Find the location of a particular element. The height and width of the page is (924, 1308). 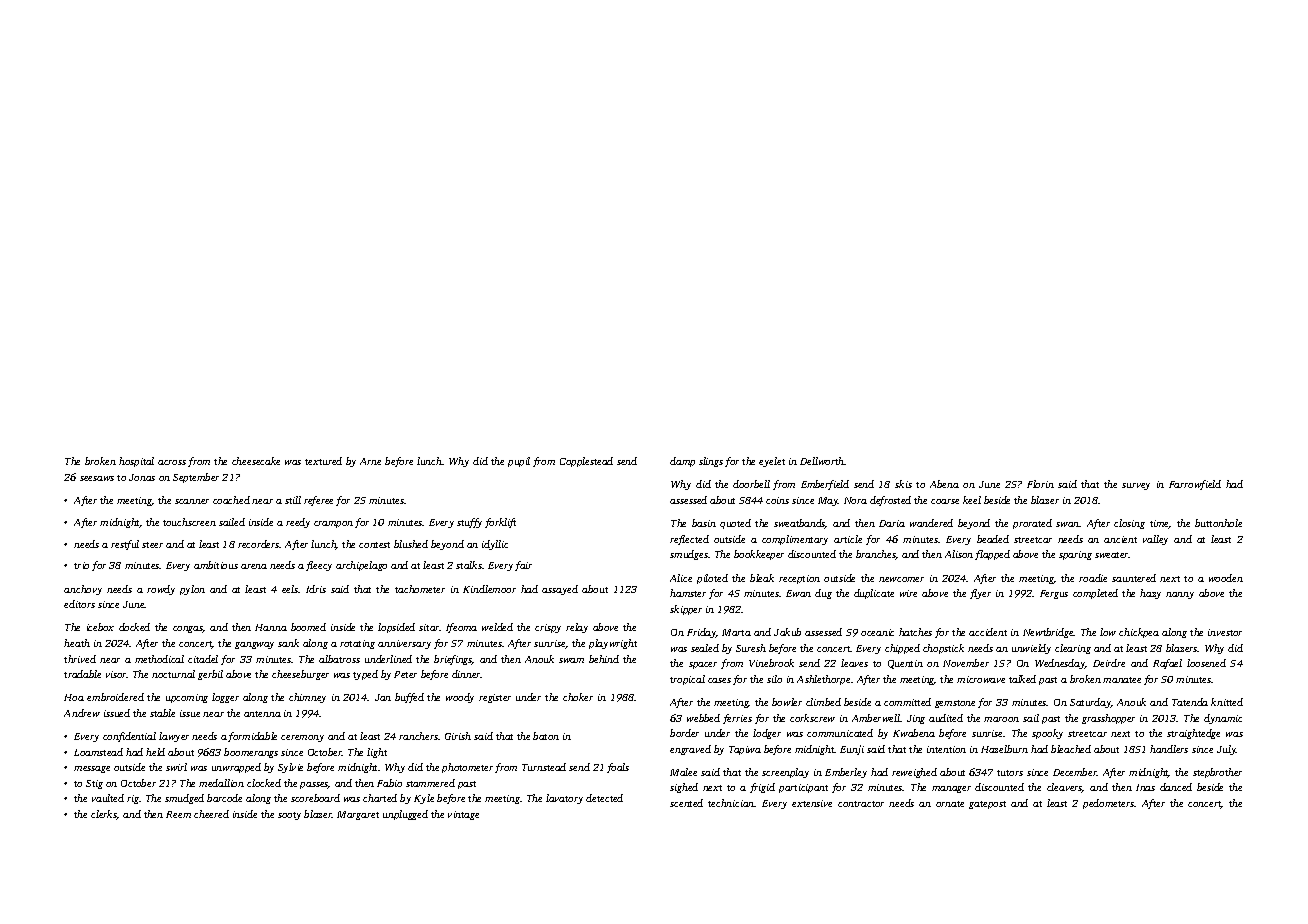

typed is located at coordinates (365, 675).
